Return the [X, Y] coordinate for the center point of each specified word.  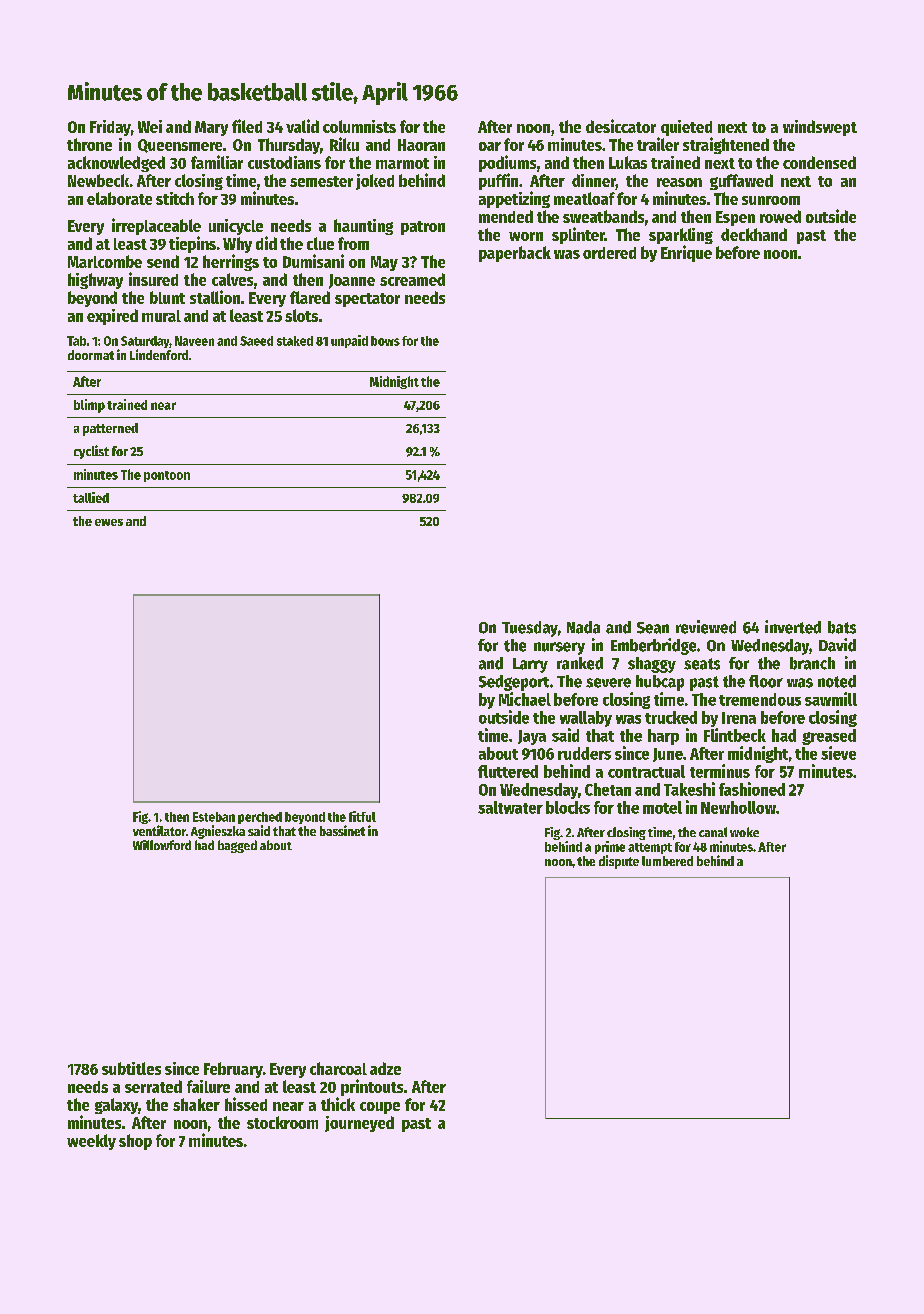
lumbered [667, 861]
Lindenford [159, 354]
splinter [578, 235]
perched [260, 818]
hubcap [660, 683]
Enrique [686, 253]
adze [385, 1068]
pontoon [167, 476]
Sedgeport [514, 683]
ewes [109, 522]
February [233, 1070]
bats [842, 627]
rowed [780, 216]
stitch [175, 198]
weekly [91, 1142]
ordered [609, 253]
